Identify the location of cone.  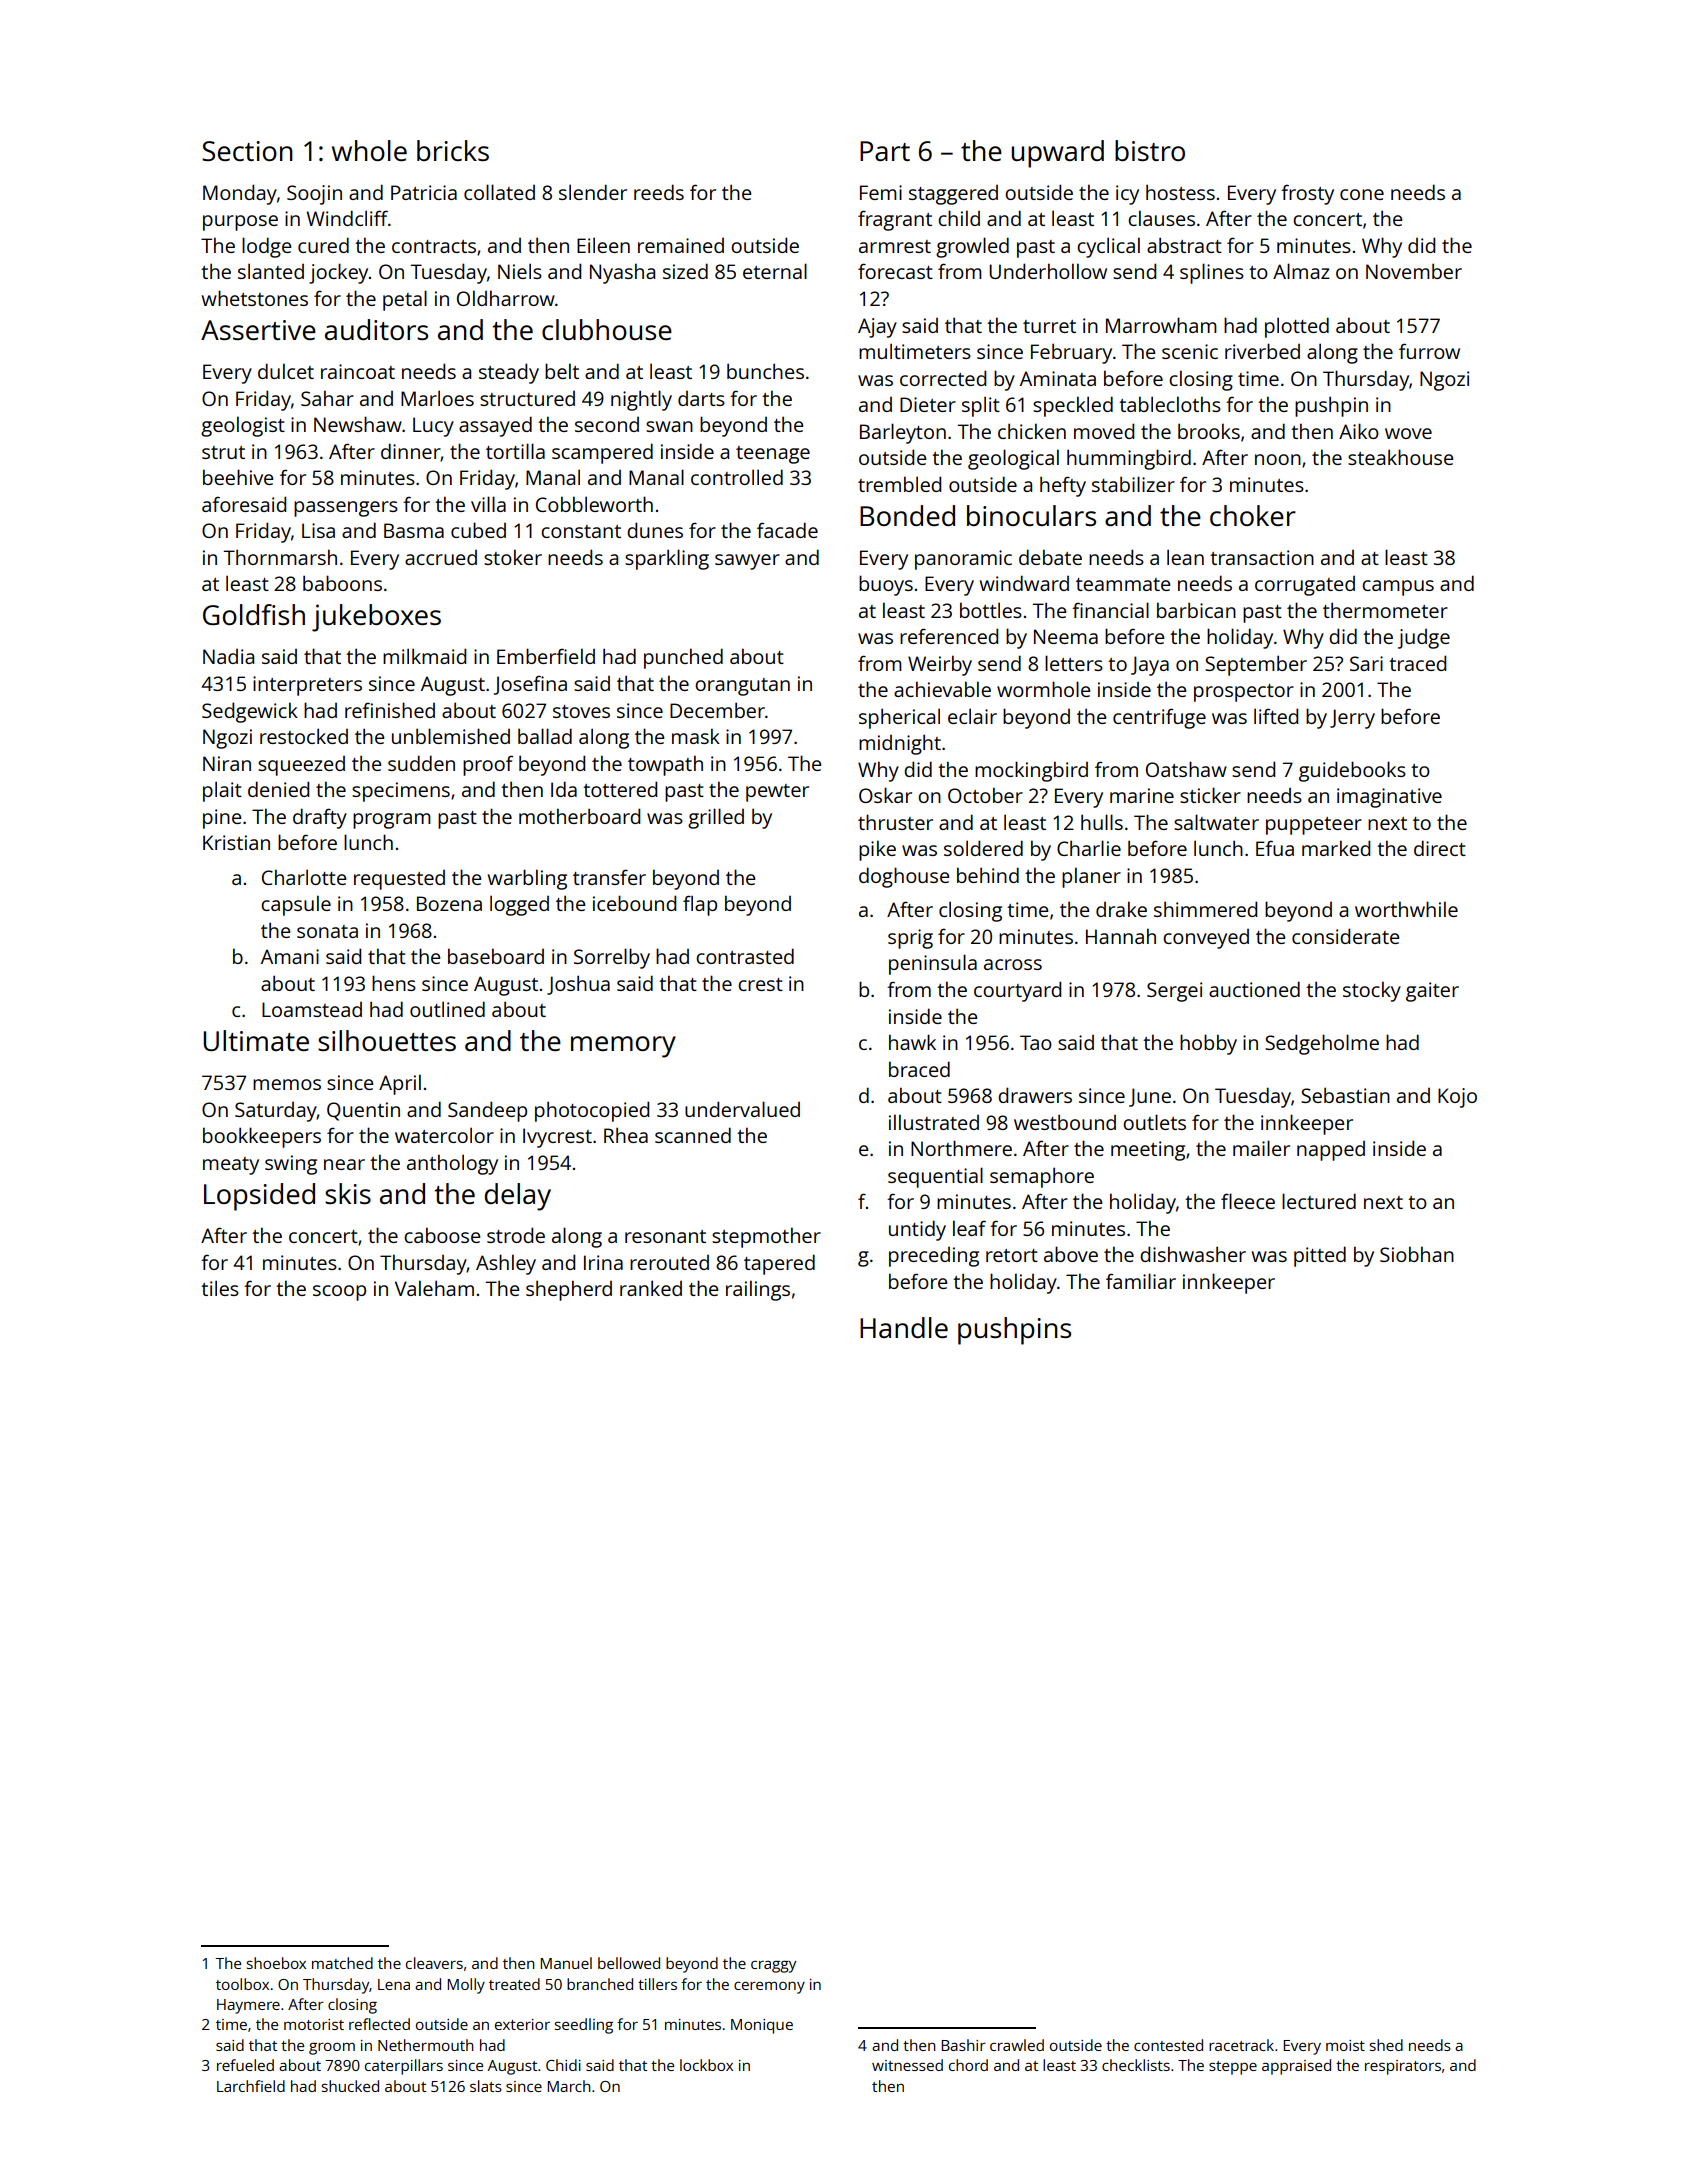
(1362, 194).
